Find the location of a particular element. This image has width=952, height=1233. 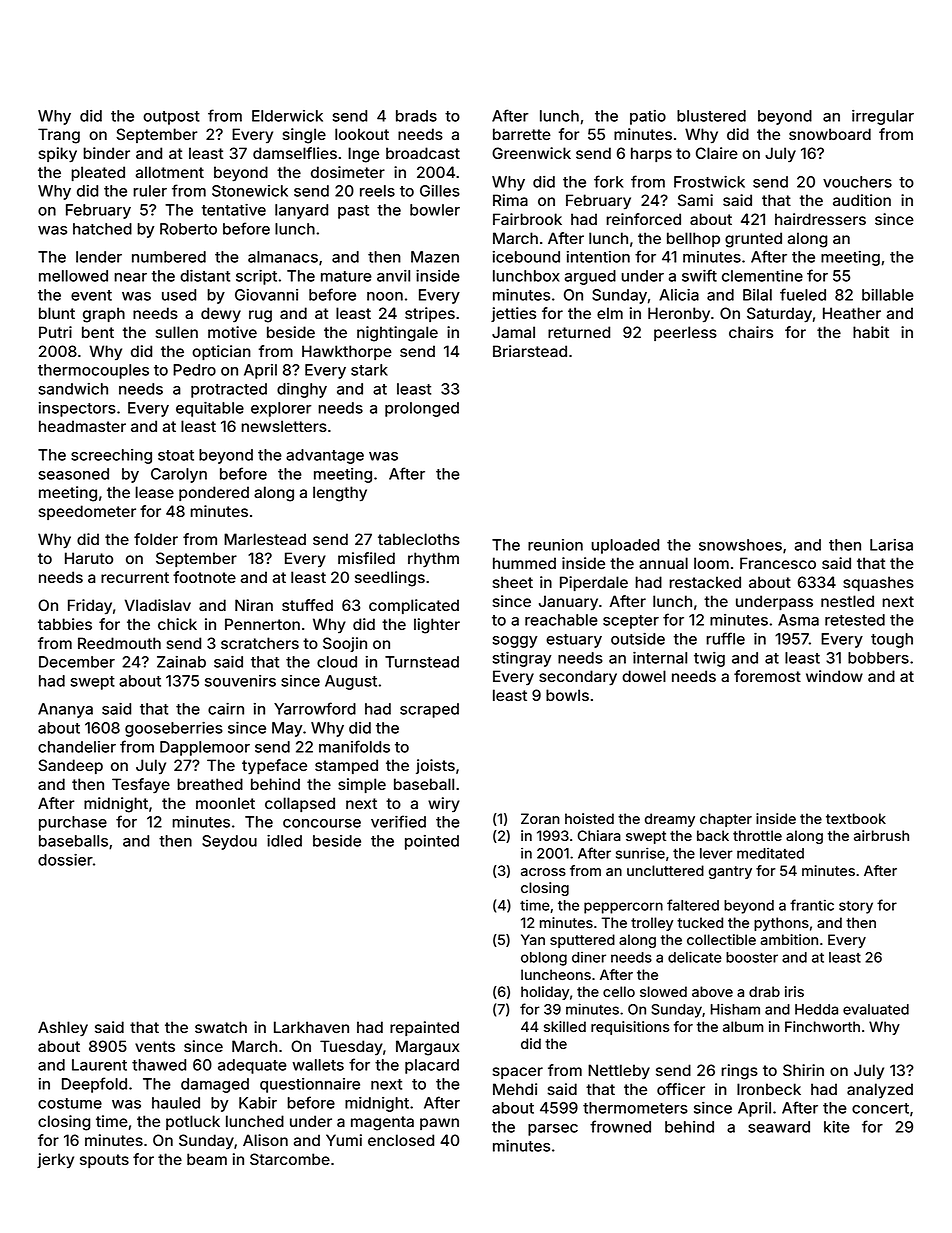

verified is located at coordinates (398, 821).
